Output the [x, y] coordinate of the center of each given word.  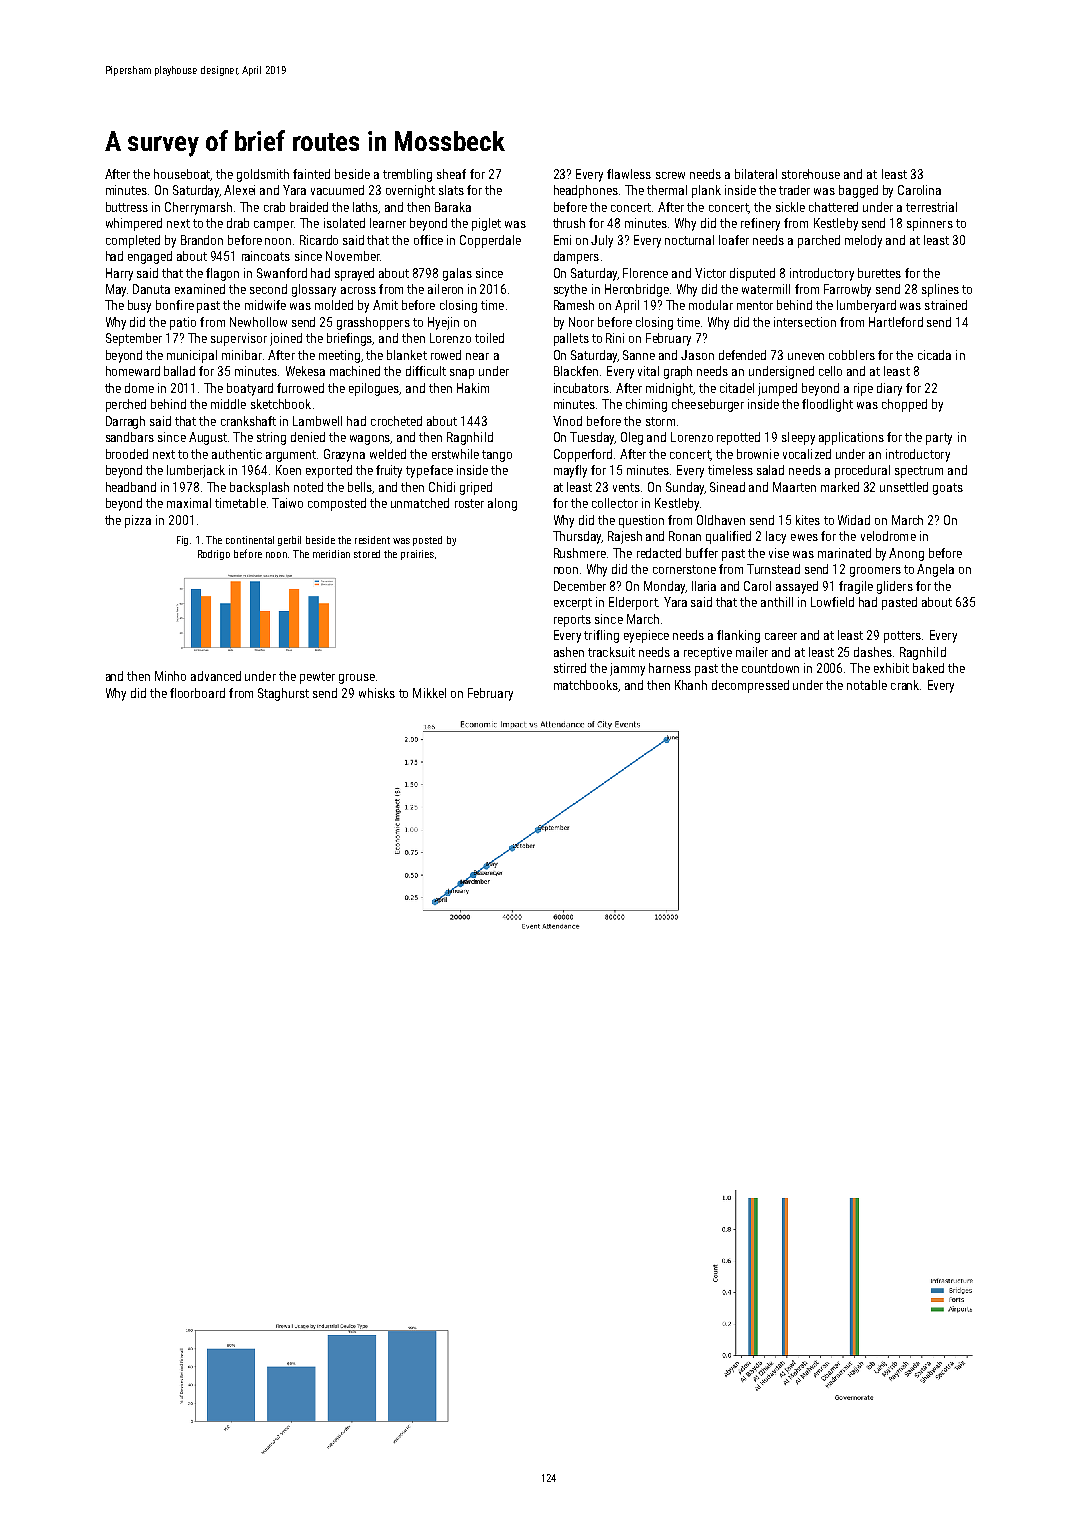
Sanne [639, 355]
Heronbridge [637, 290]
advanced [216, 676]
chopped [904, 405]
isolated [344, 223]
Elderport [633, 603]
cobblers [852, 355]
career [781, 636]
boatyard [250, 389]
